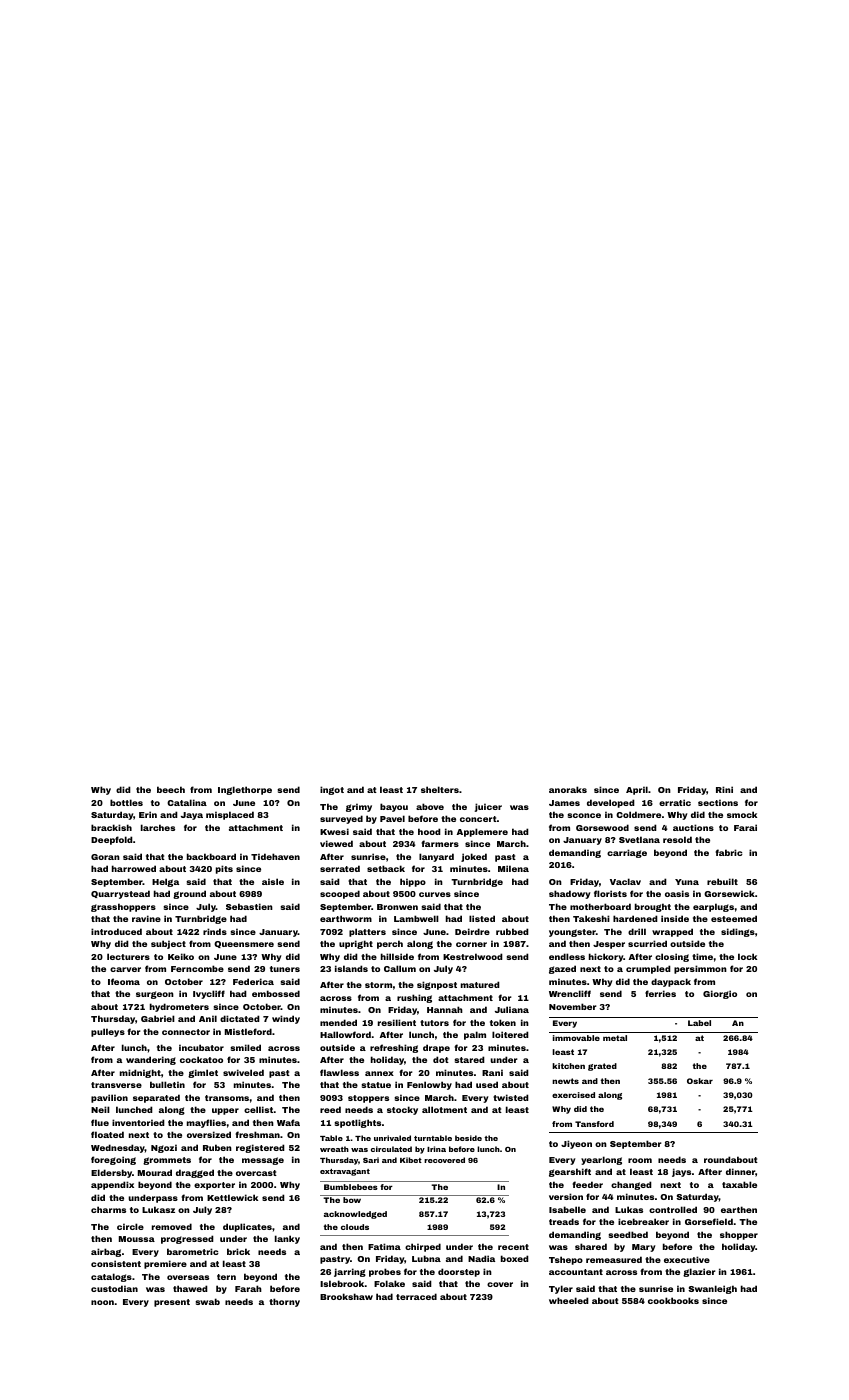  Describe the element at coordinates (568, 789) in the screenshot. I see `anoraks` at that location.
